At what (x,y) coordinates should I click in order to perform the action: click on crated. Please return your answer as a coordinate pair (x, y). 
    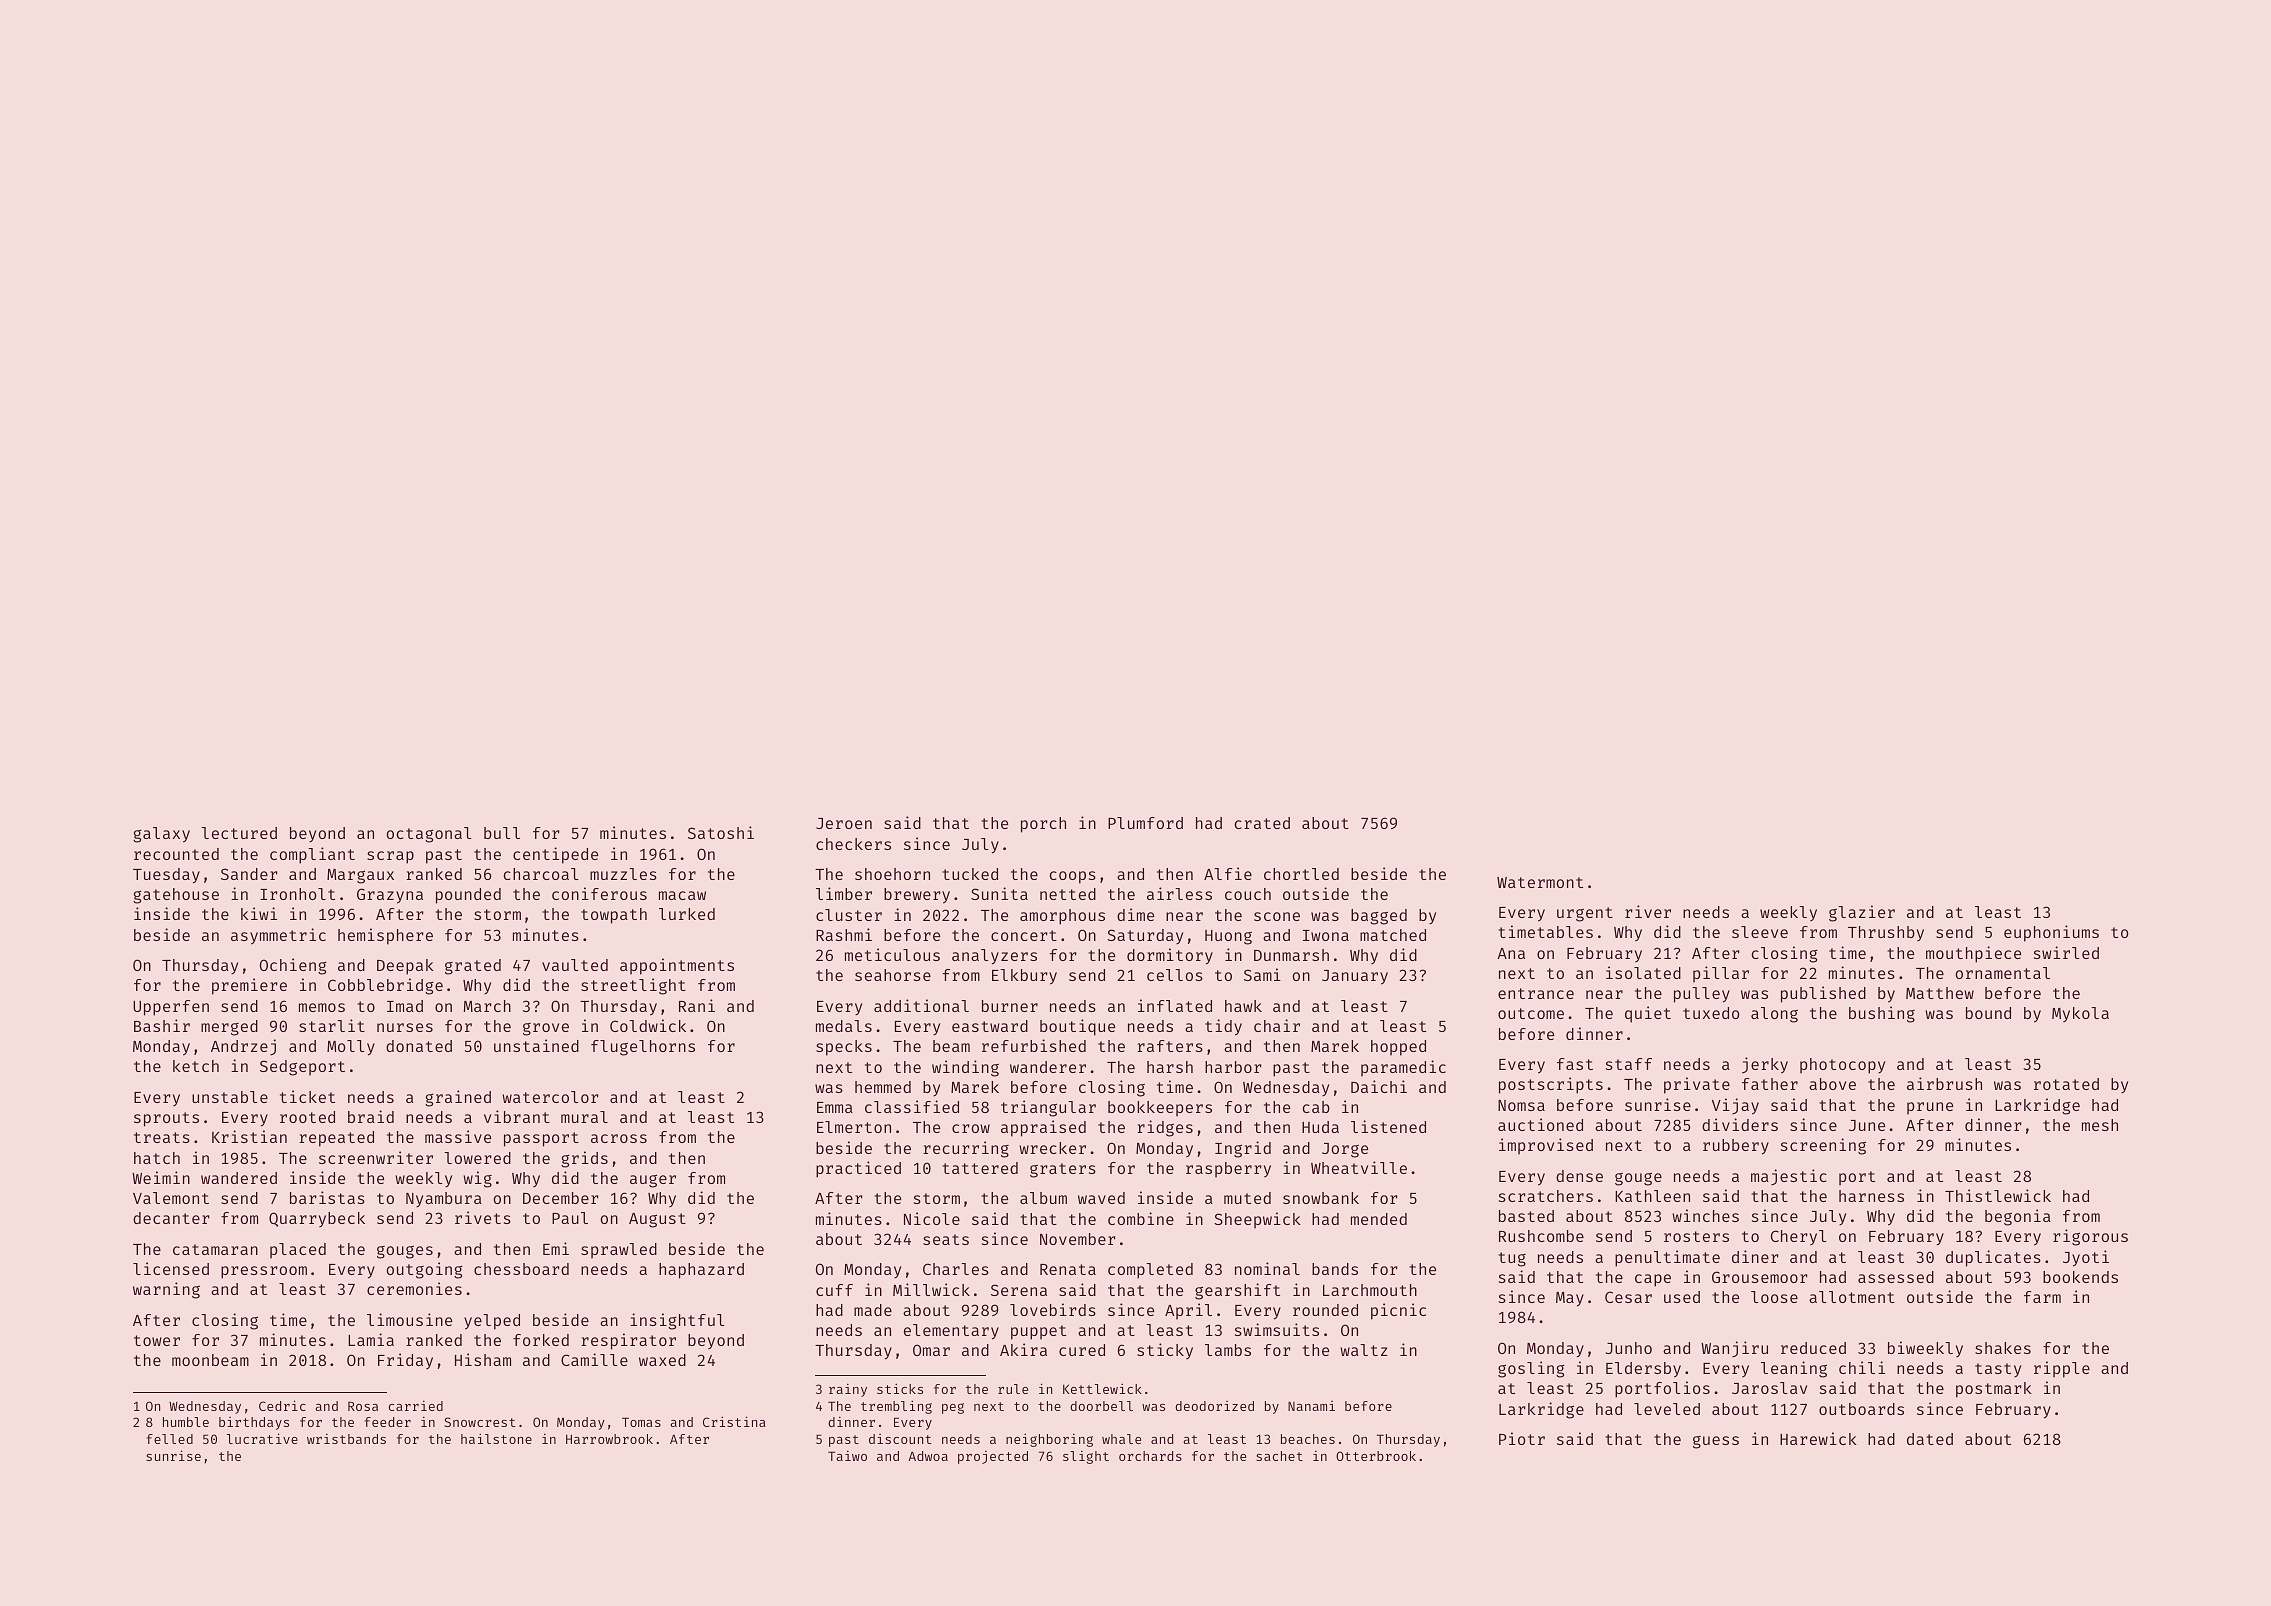
    Looking at the image, I should click on (1262, 823).
